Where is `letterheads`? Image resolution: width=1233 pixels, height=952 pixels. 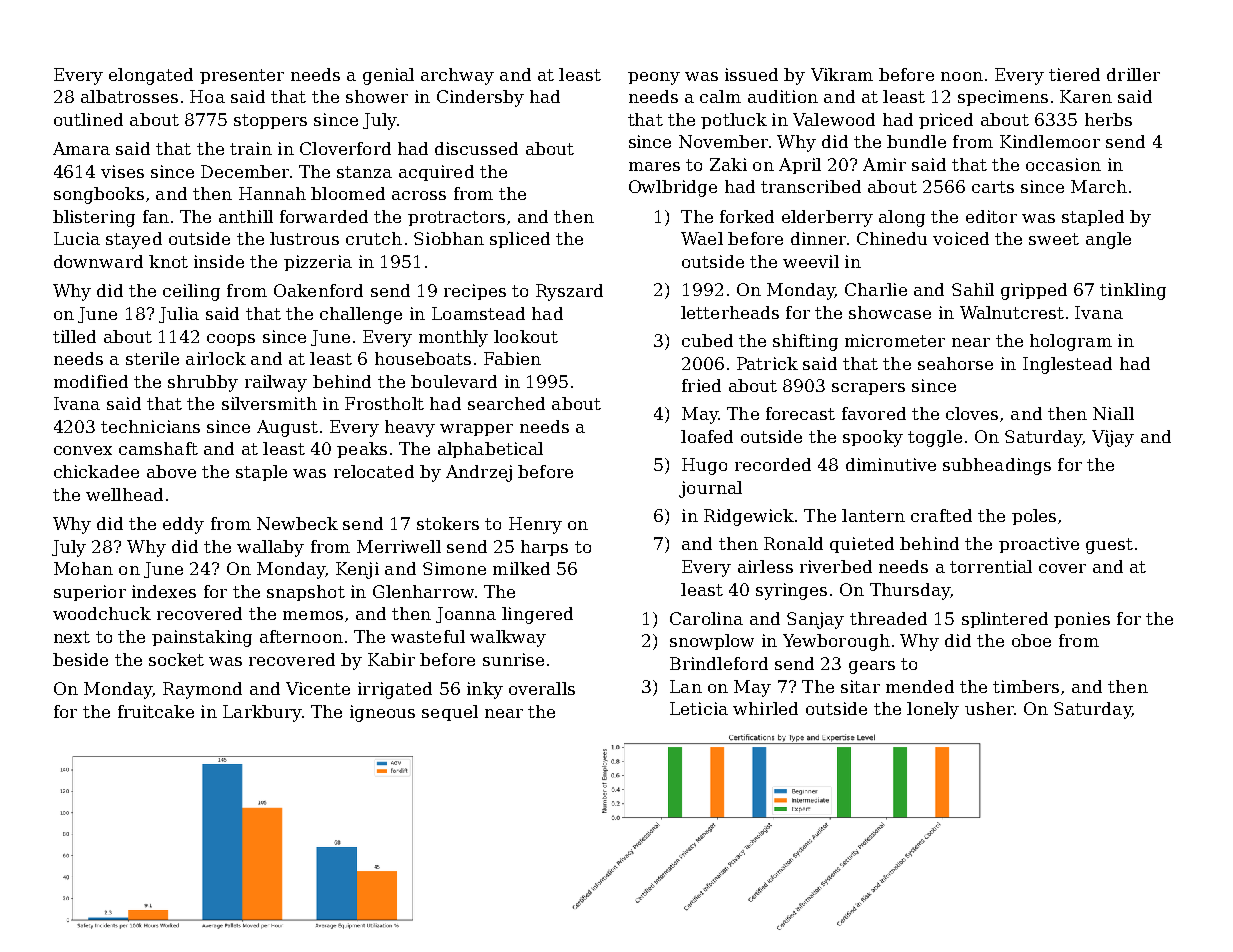 letterheads is located at coordinates (730, 312).
